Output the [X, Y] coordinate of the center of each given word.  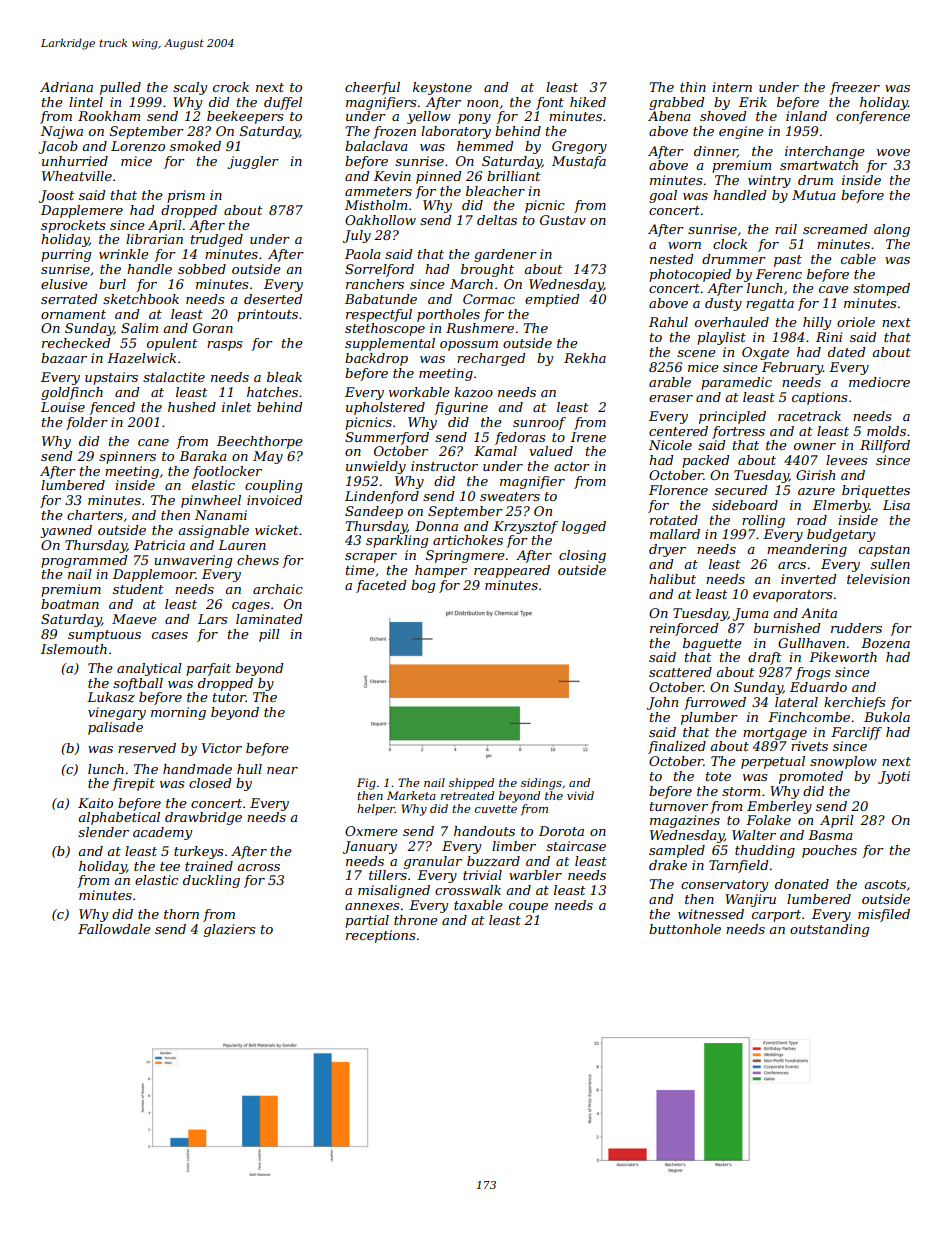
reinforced [684, 629]
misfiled [884, 915]
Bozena [885, 643]
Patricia [159, 545]
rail [786, 229]
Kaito [95, 803]
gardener [505, 255]
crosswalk [468, 890]
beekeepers [245, 117]
